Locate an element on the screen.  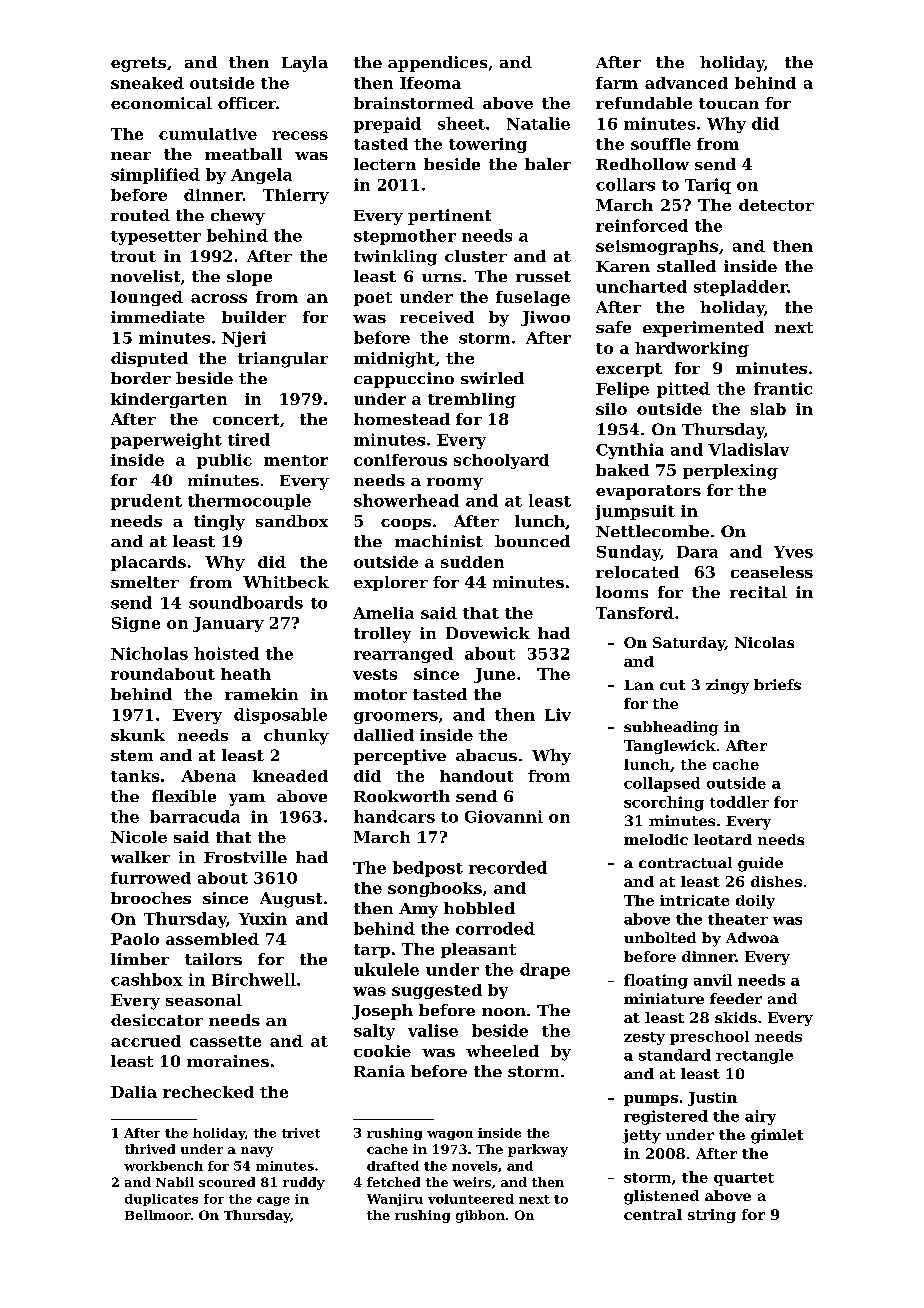
gimlet is located at coordinates (777, 1136).
